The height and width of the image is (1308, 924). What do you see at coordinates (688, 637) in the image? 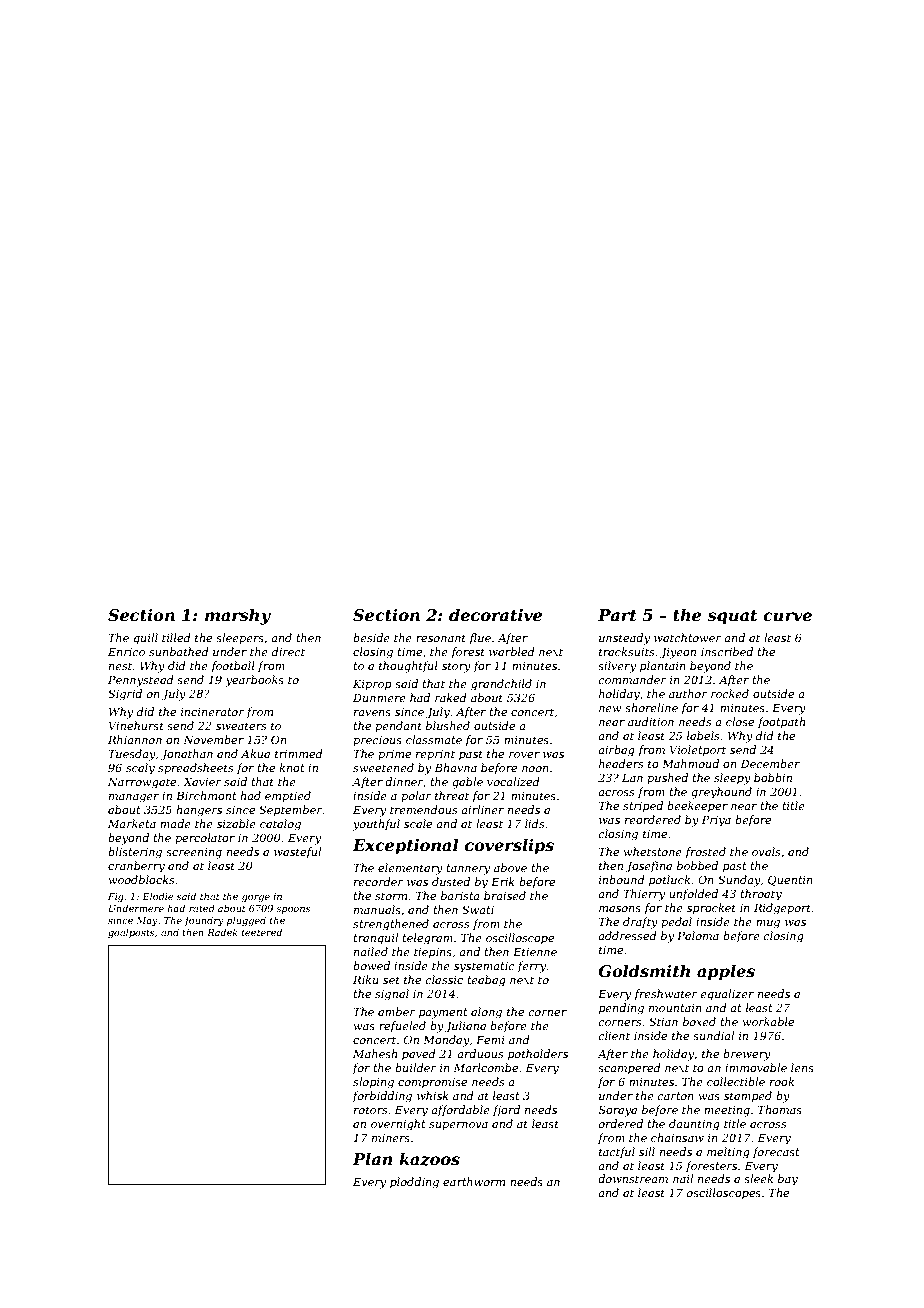
I see `watchtower` at bounding box center [688, 637].
